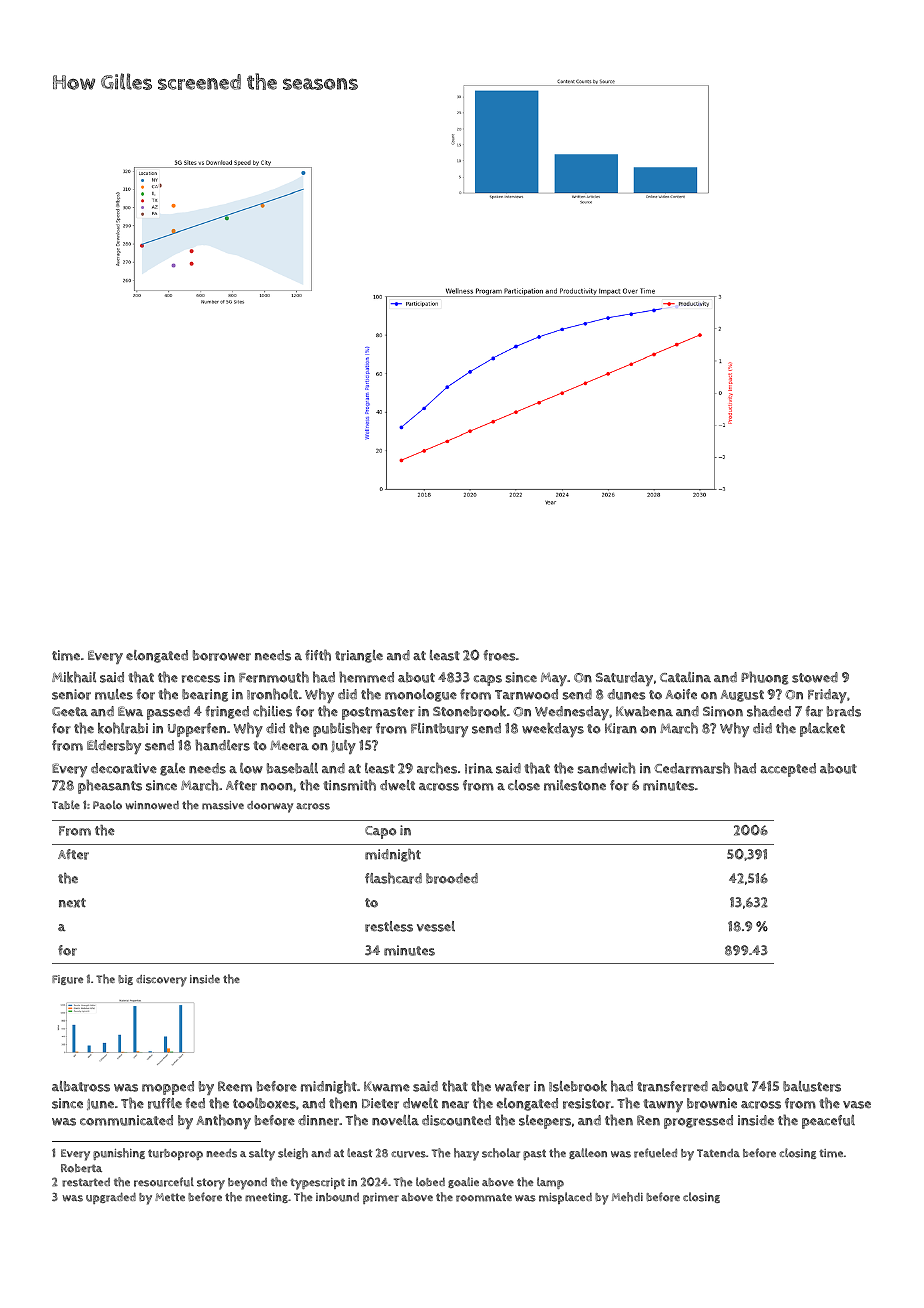  Describe the element at coordinates (125, 980) in the screenshot. I see `big` at that location.
